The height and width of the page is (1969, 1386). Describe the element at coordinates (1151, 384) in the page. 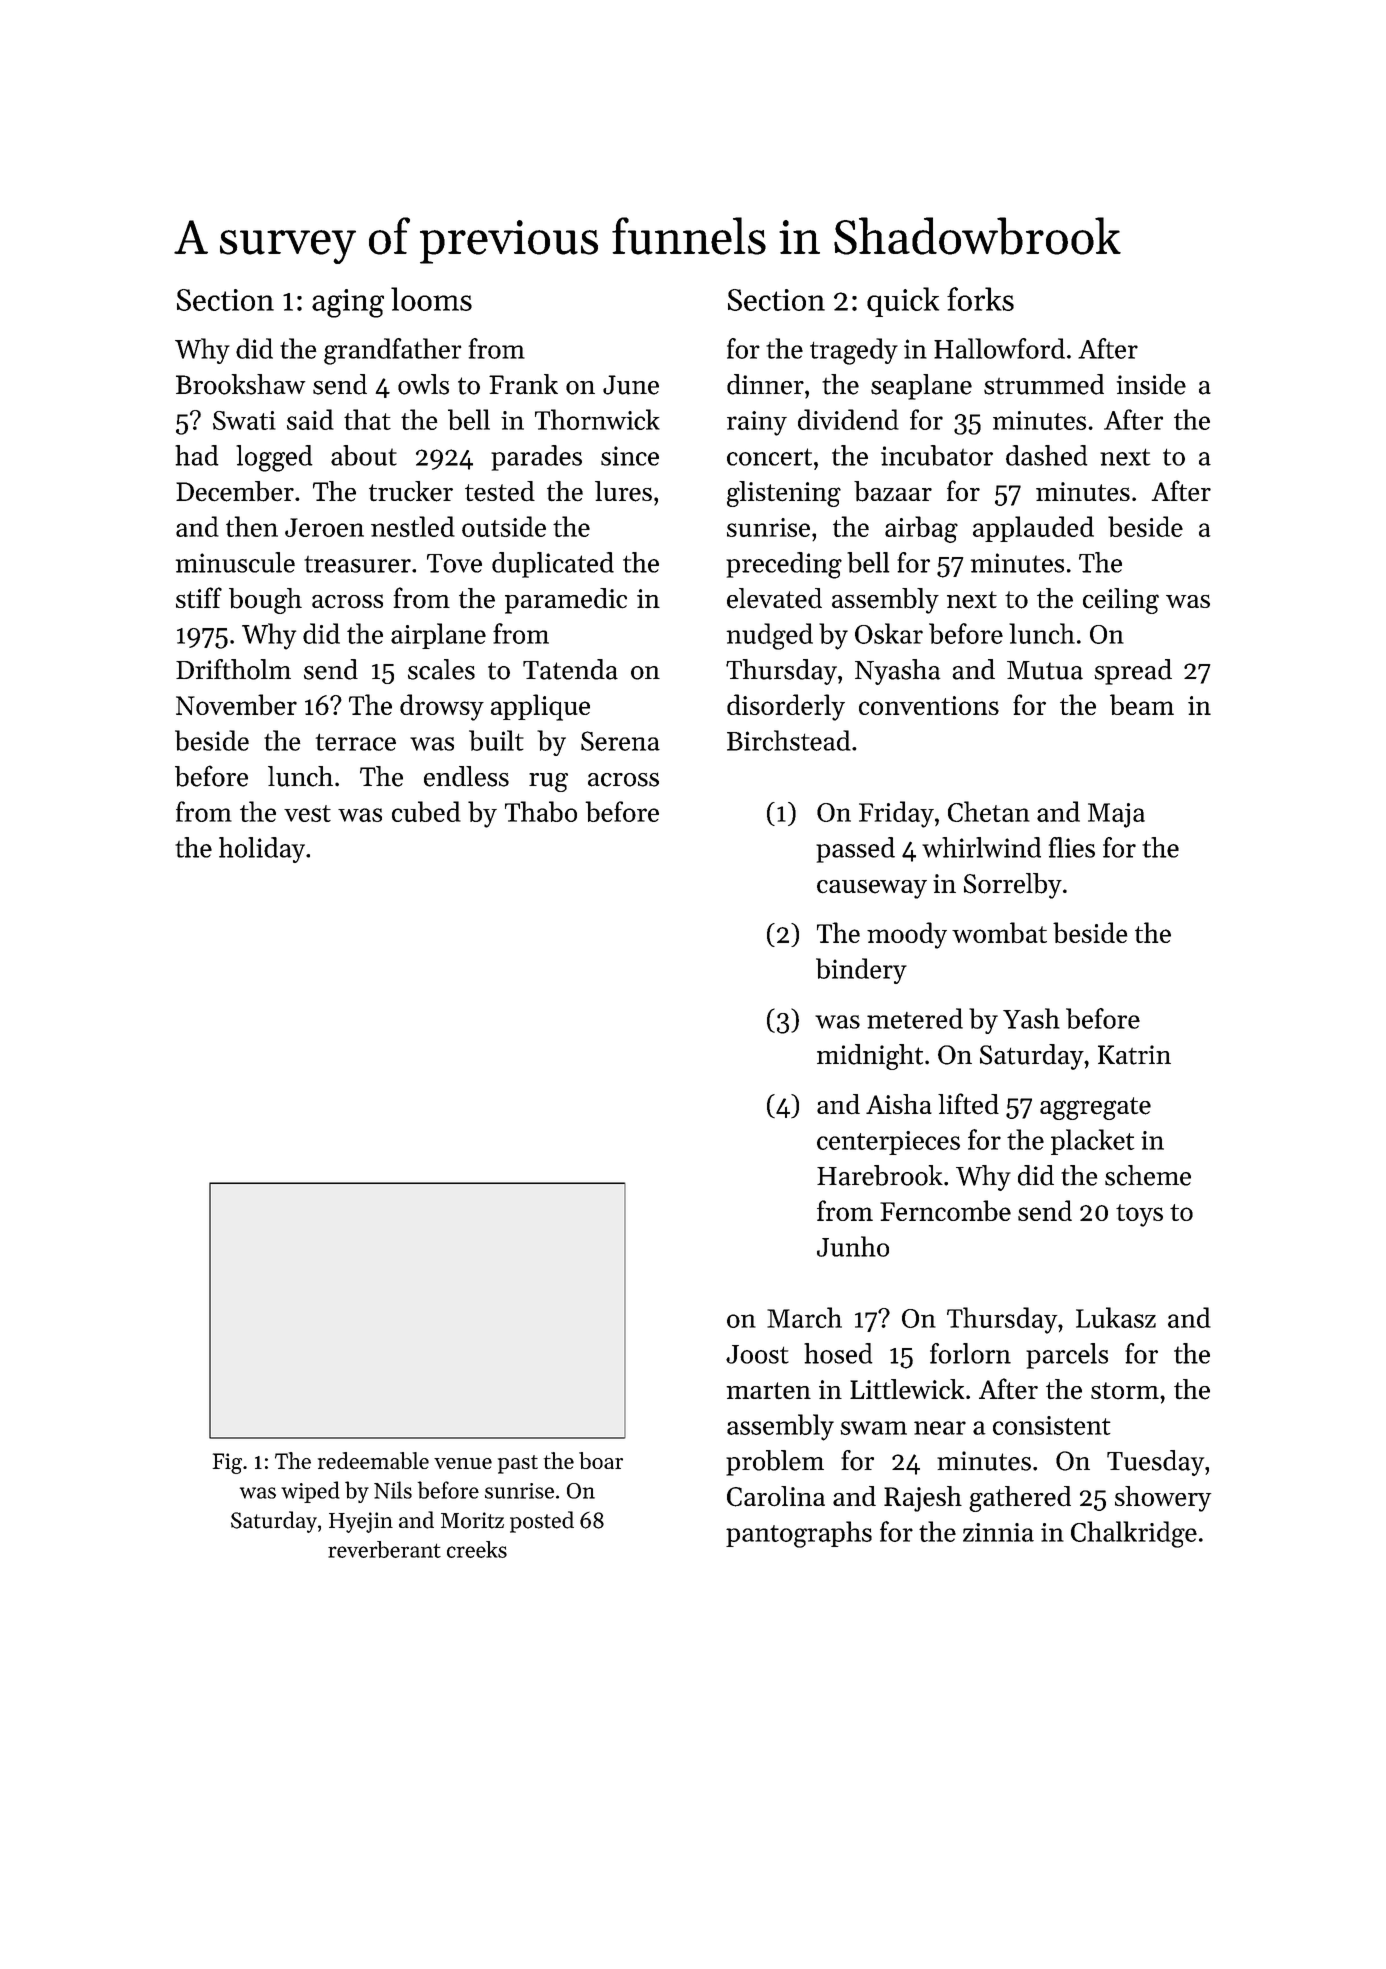

I see `inside` at that location.
